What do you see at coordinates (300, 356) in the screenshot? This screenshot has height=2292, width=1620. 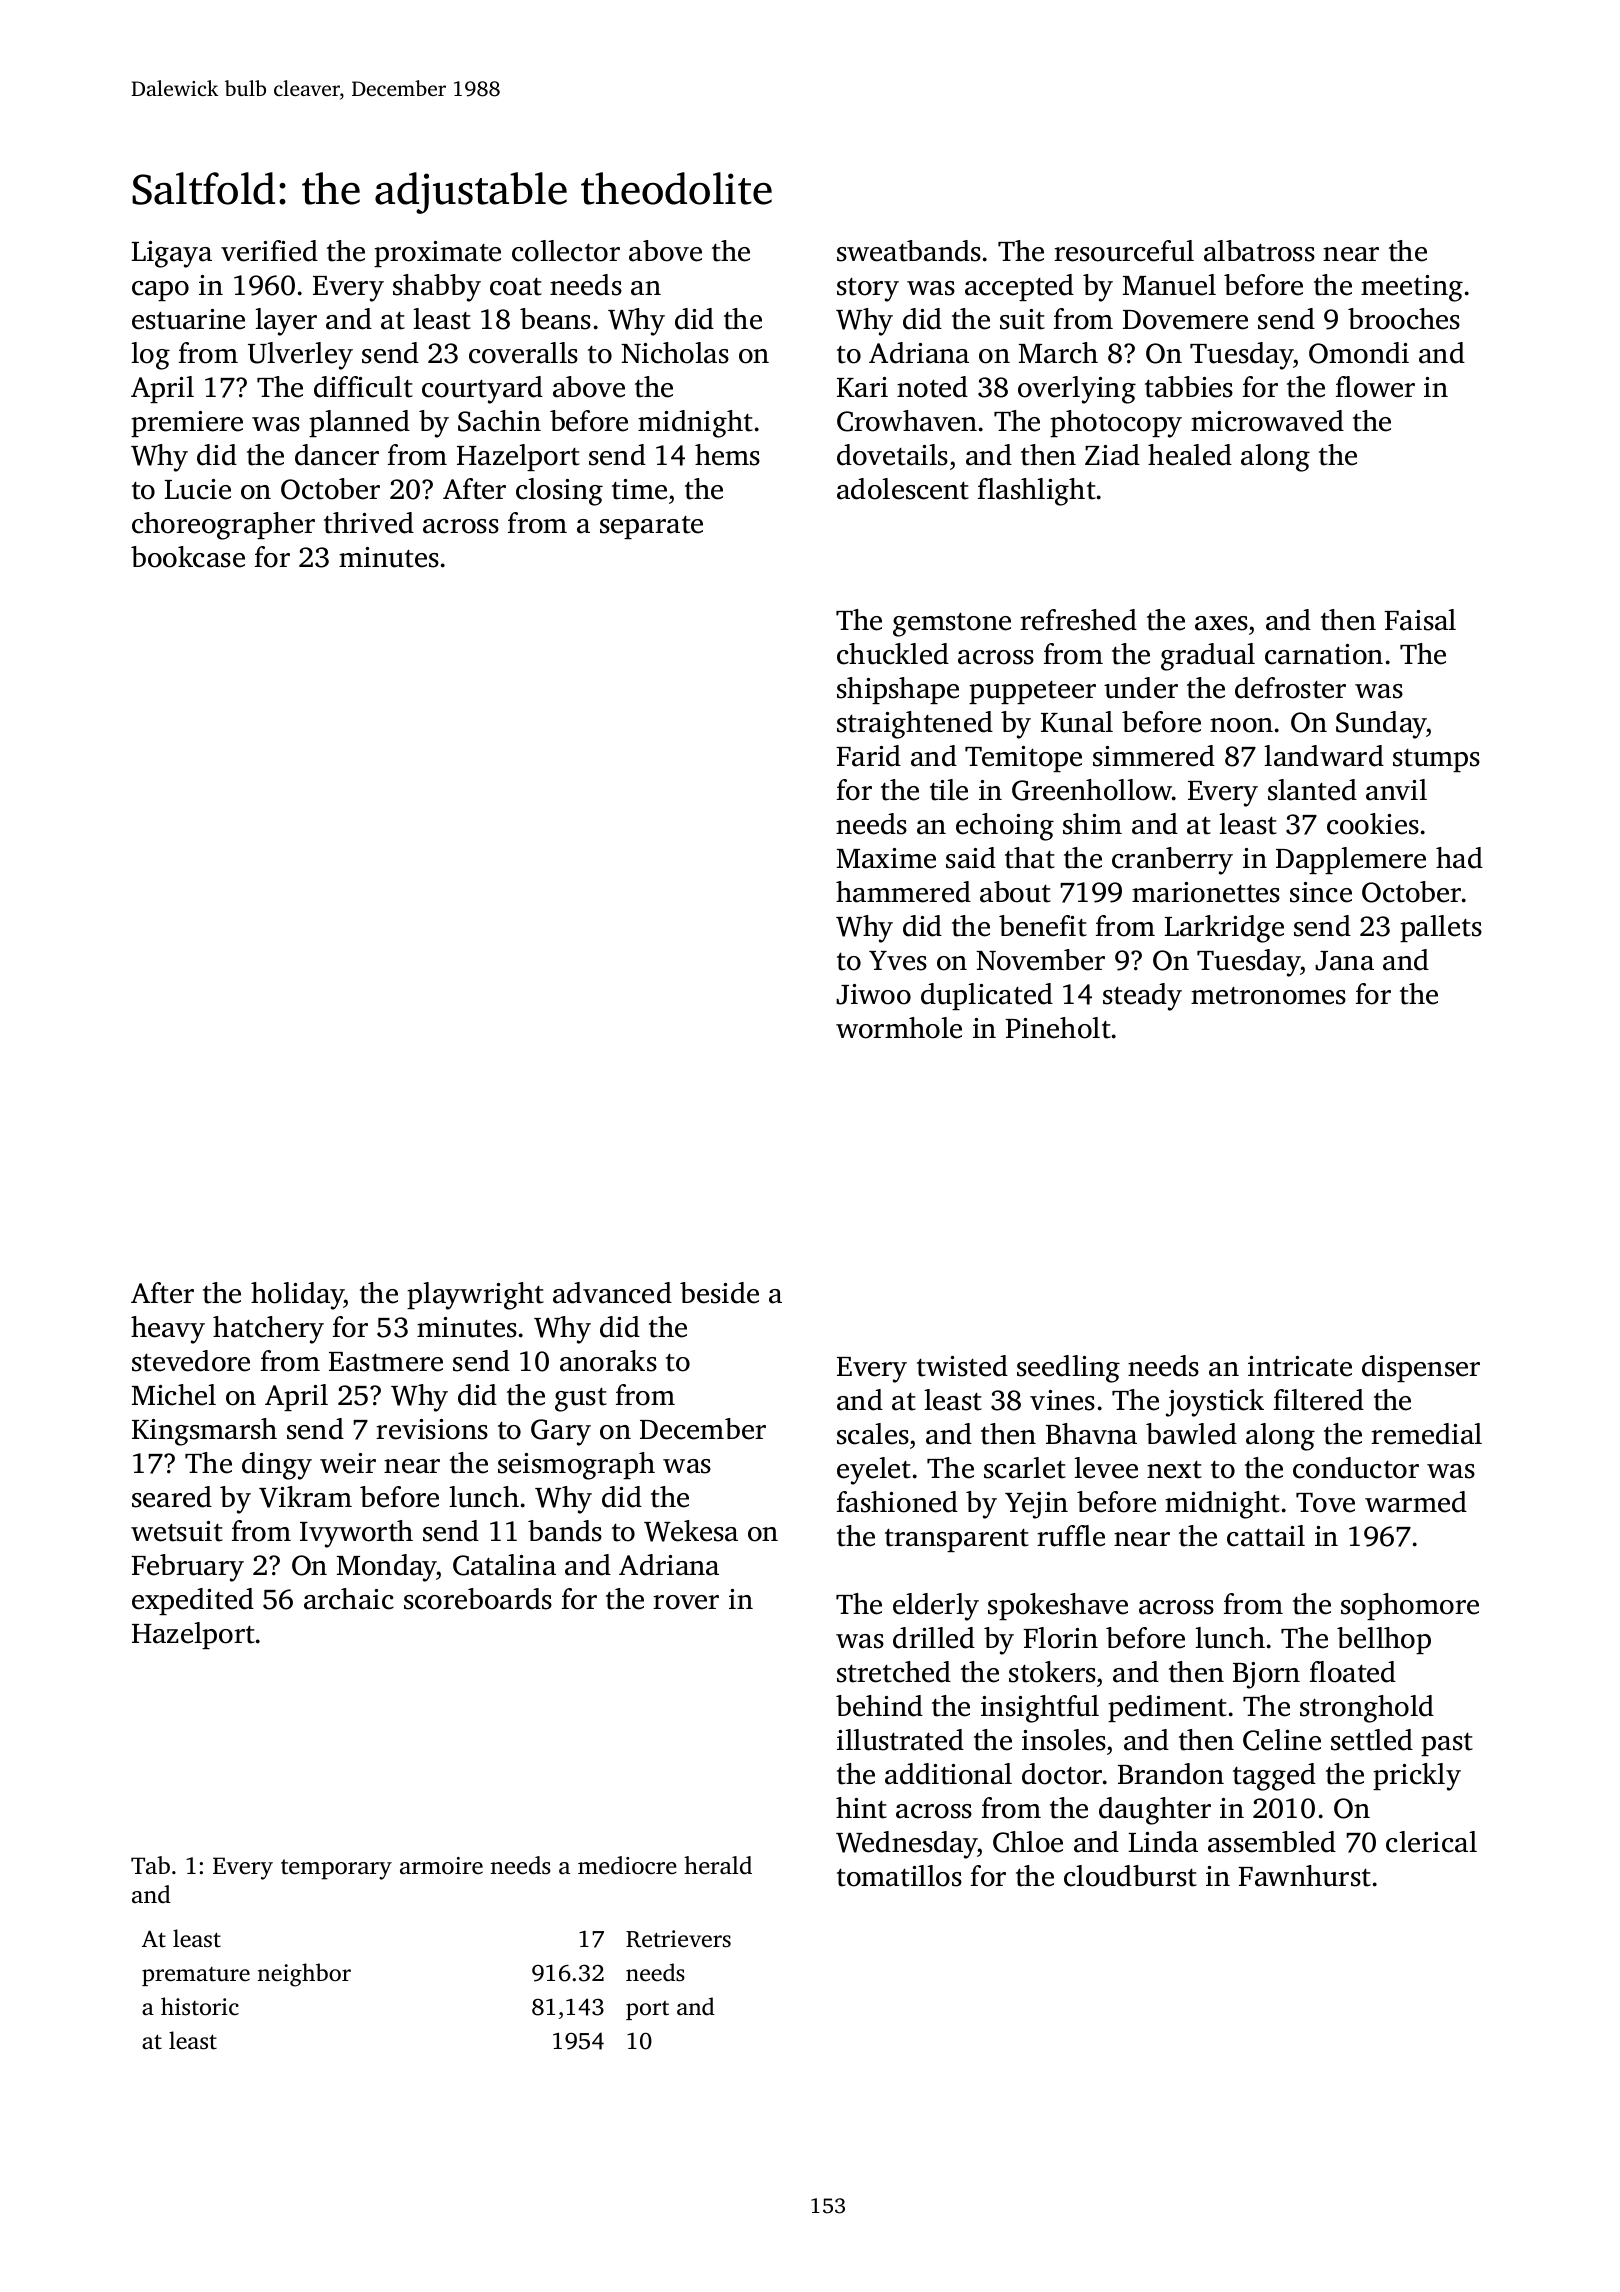 I see `Ulverley` at bounding box center [300, 356].
